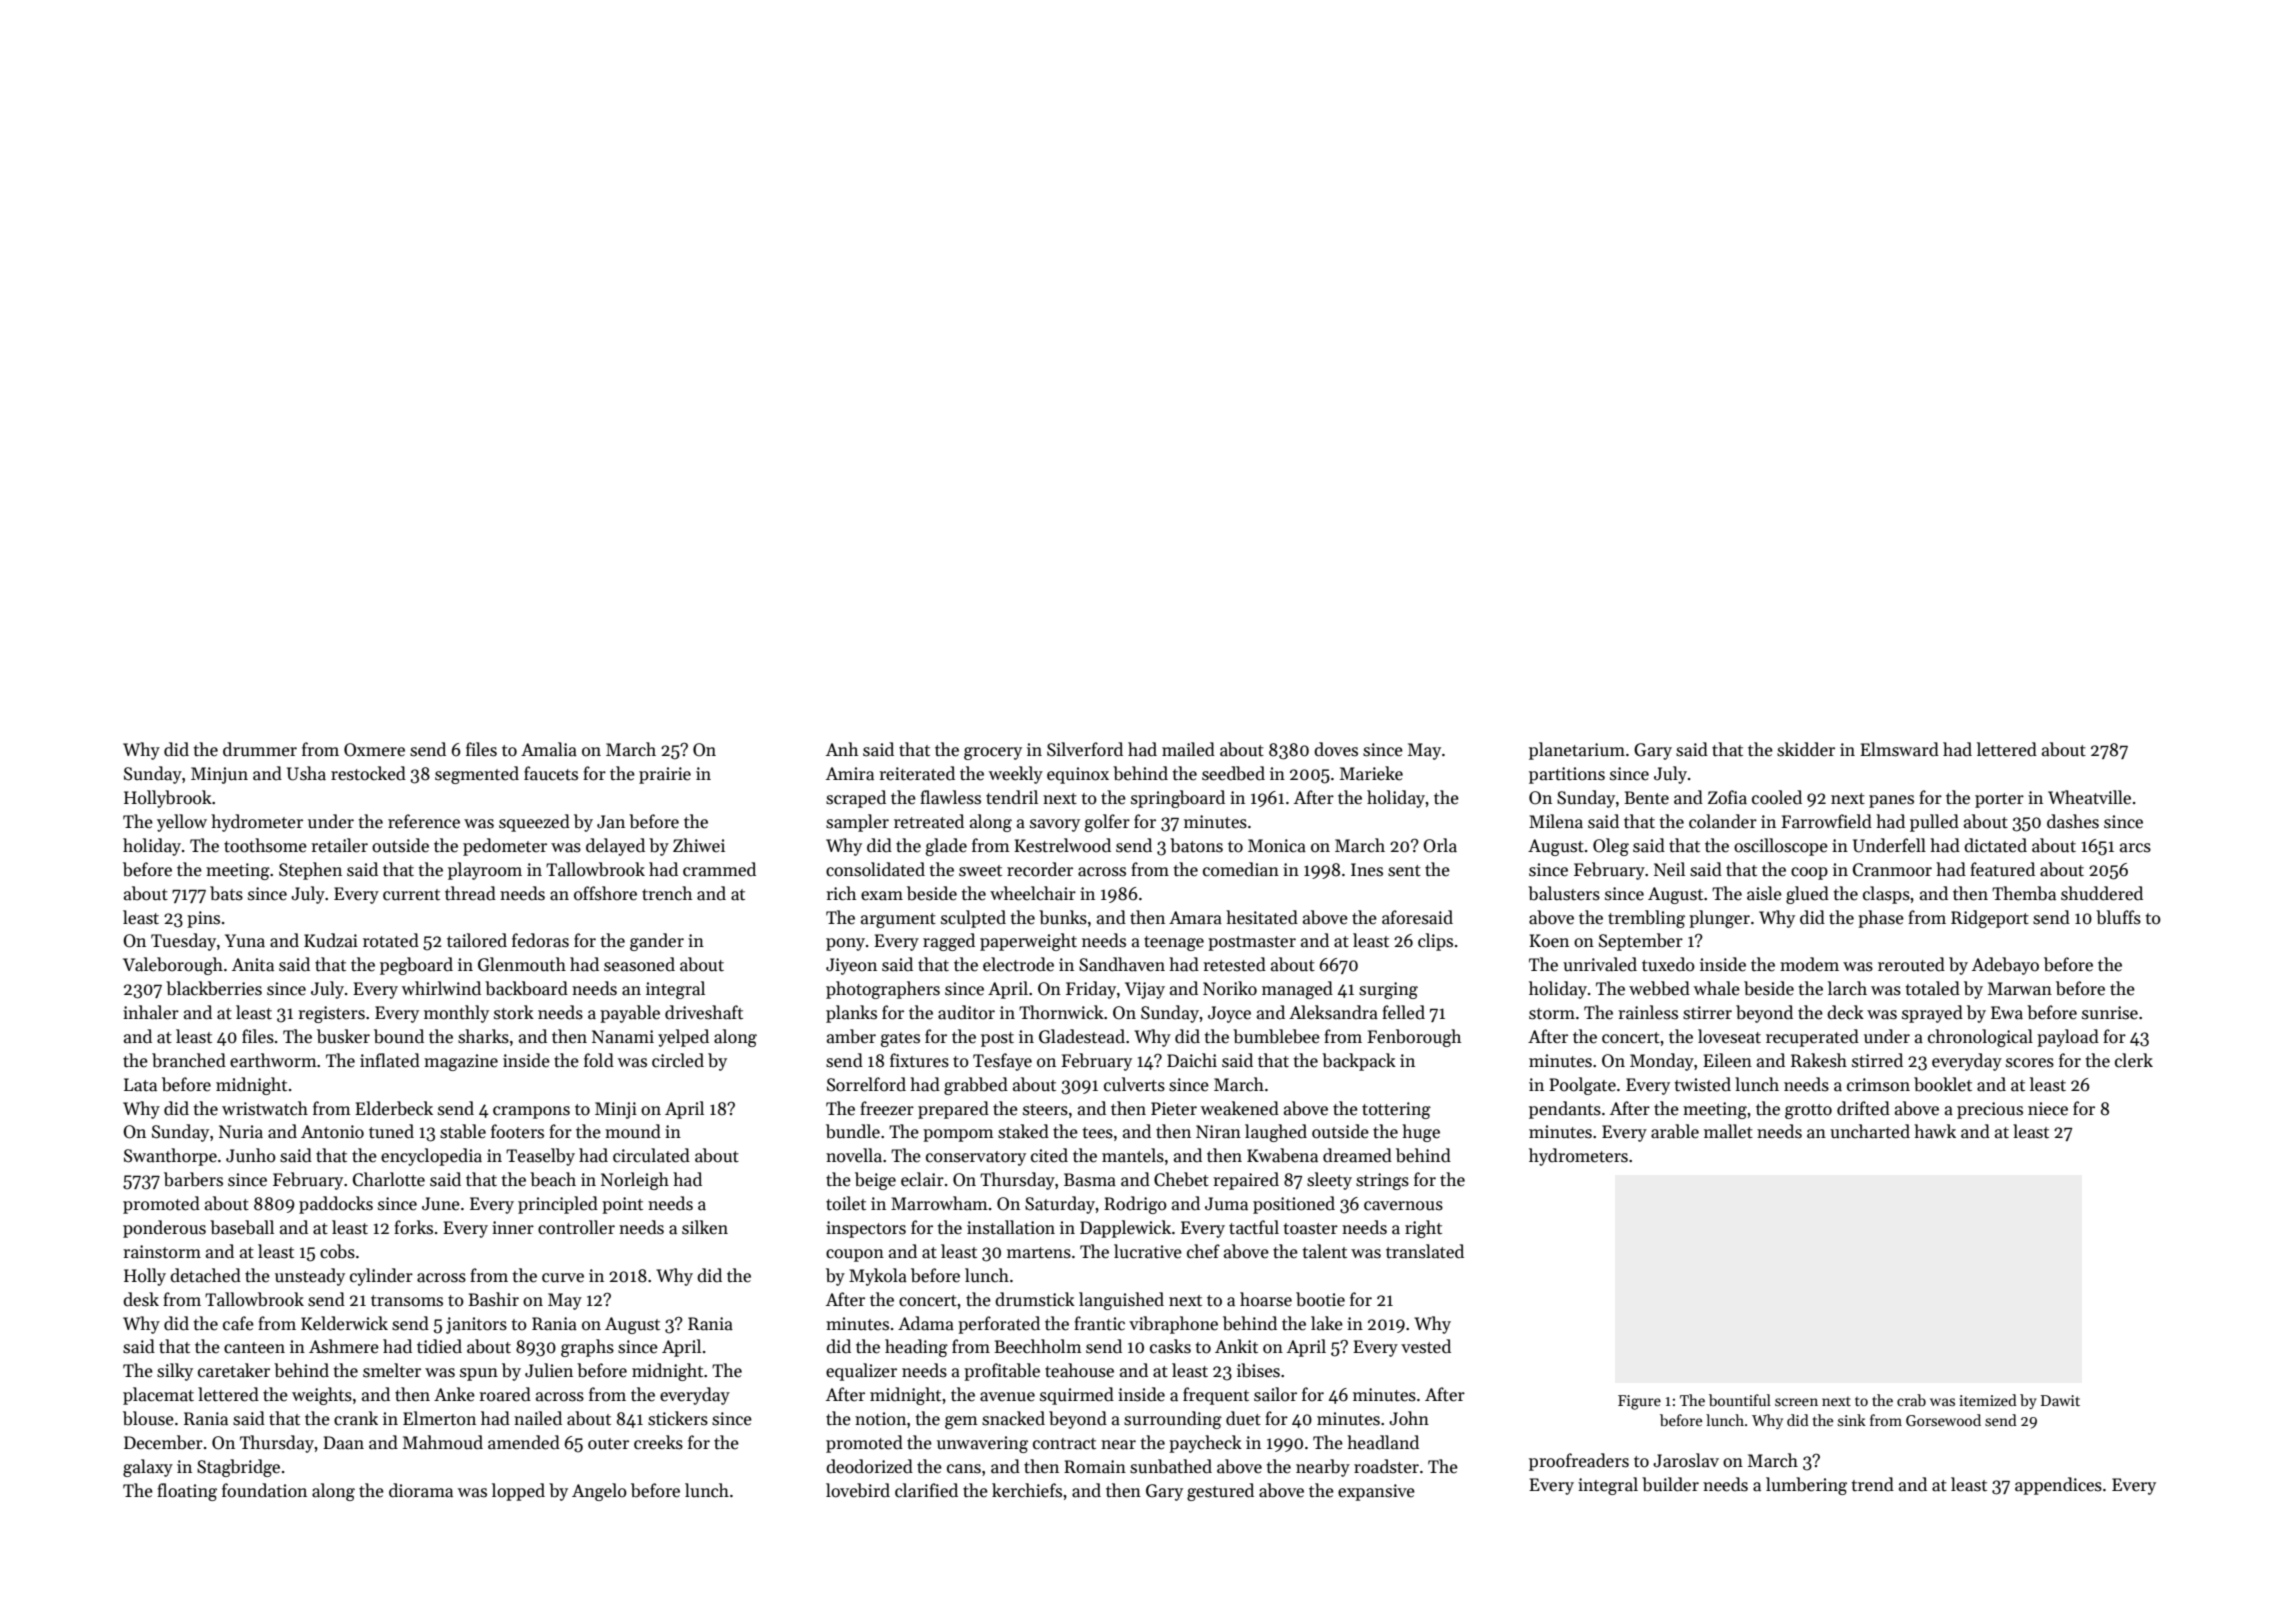 Image resolution: width=2292 pixels, height=1620 pixels. What do you see at coordinates (1686, 1460) in the screenshot?
I see `Jaroslav` at bounding box center [1686, 1460].
